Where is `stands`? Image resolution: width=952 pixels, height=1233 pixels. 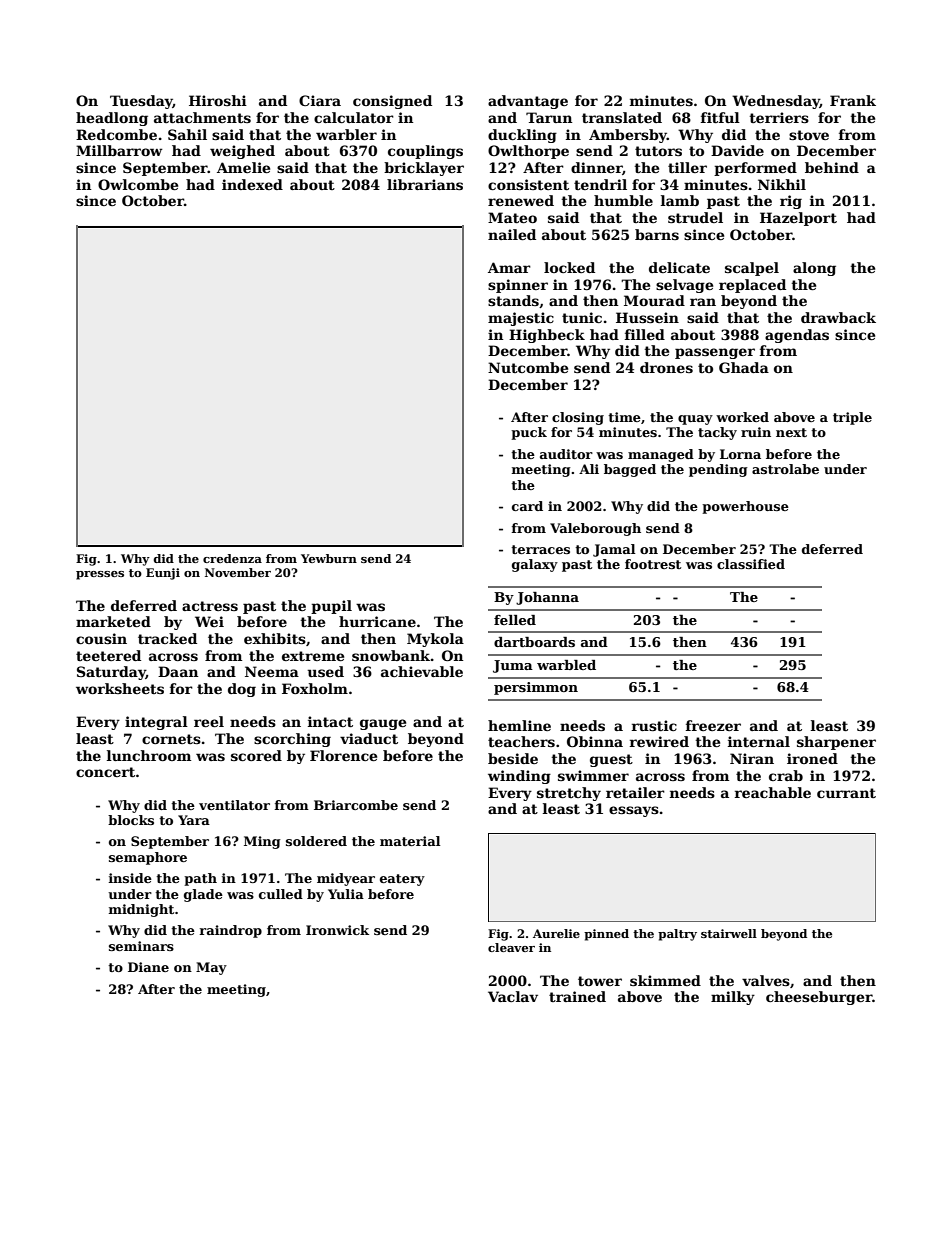 stands is located at coordinates (513, 300).
